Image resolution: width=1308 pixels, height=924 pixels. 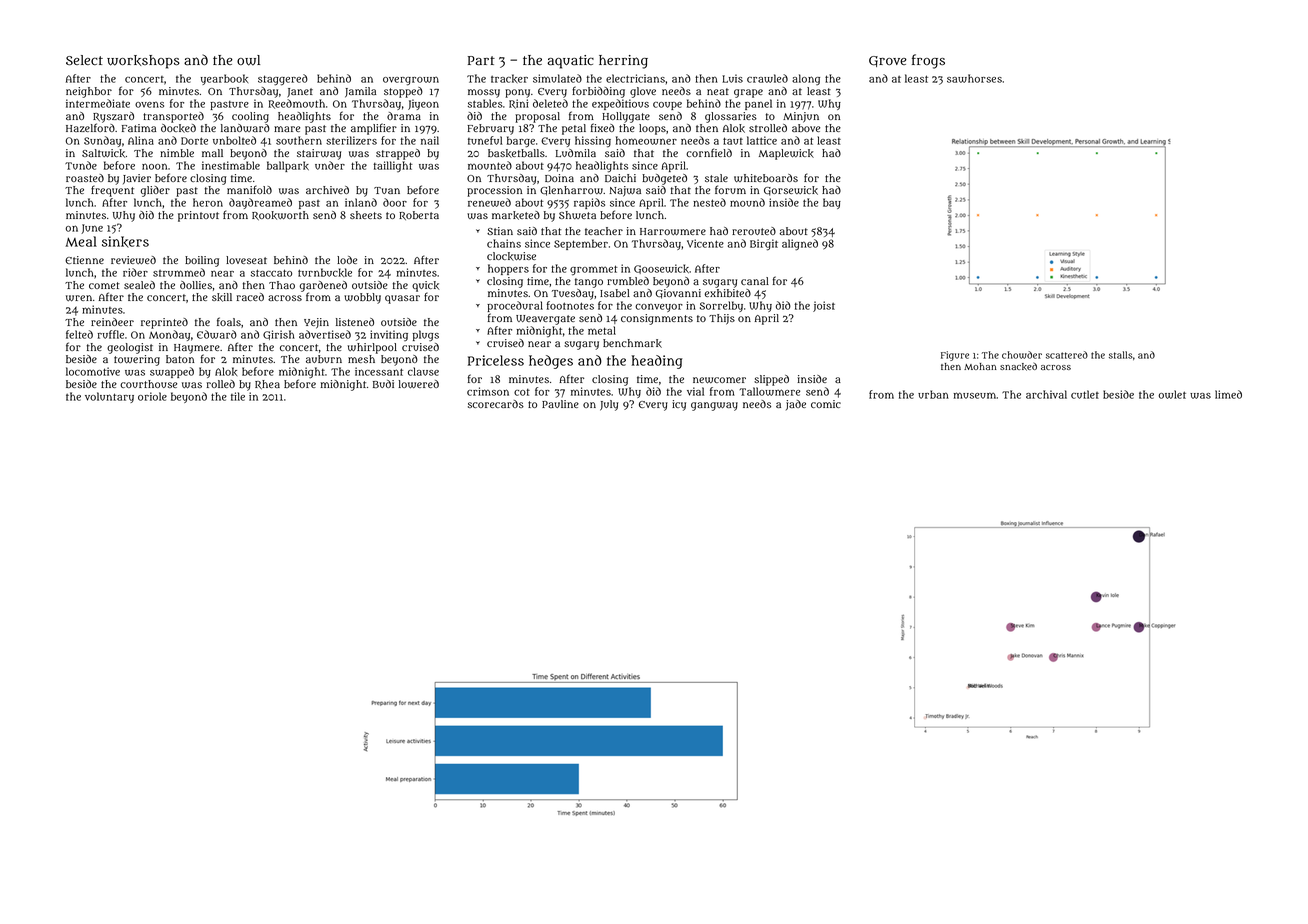 What do you see at coordinates (786, 154) in the image?
I see `Maplewick` at bounding box center [786, 154].
